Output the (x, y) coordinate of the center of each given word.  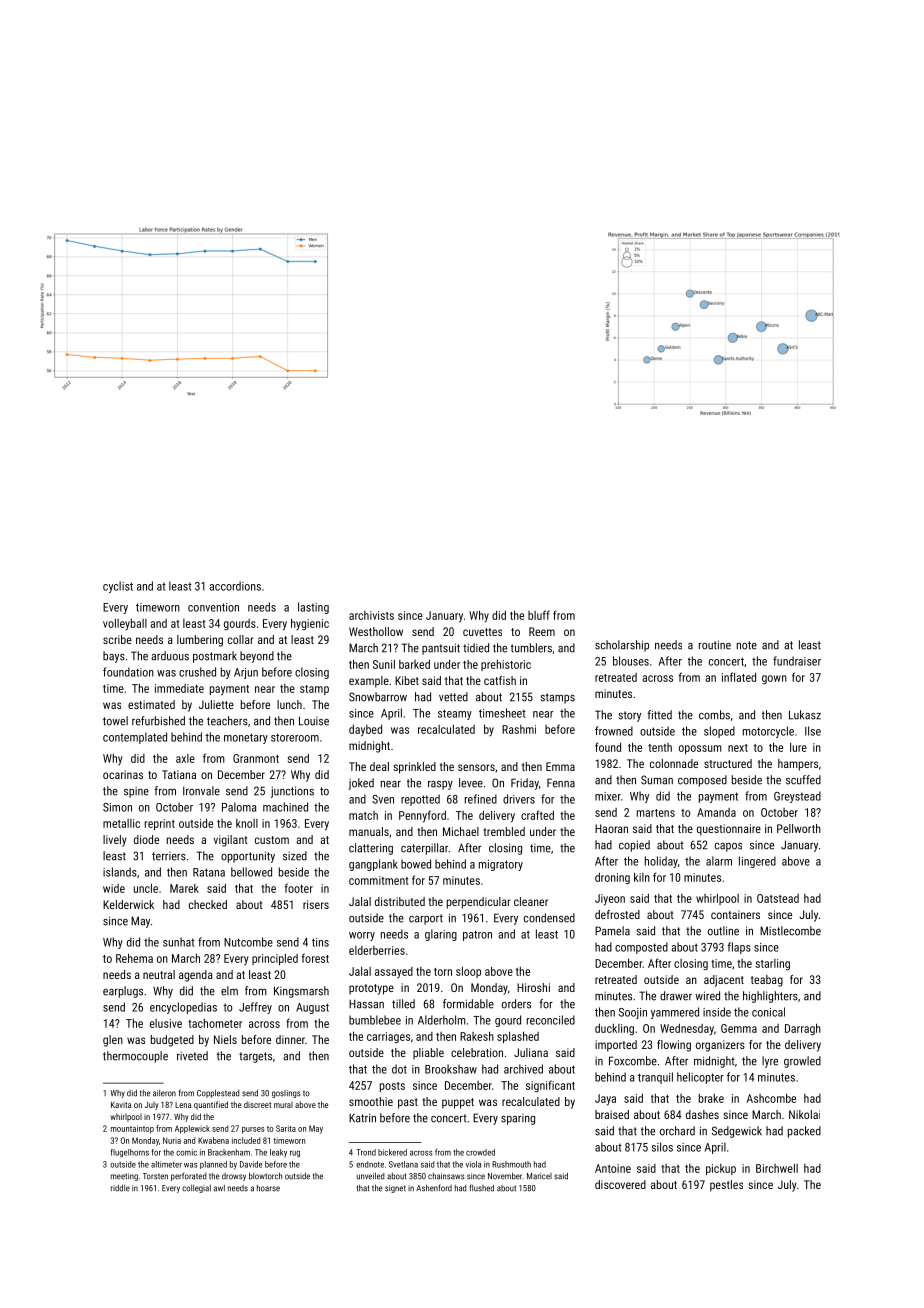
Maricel (539, 1176)
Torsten (155, 1176)
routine (715, 645)
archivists (371, 615)
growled (802, 1062)
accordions (235, 586)
